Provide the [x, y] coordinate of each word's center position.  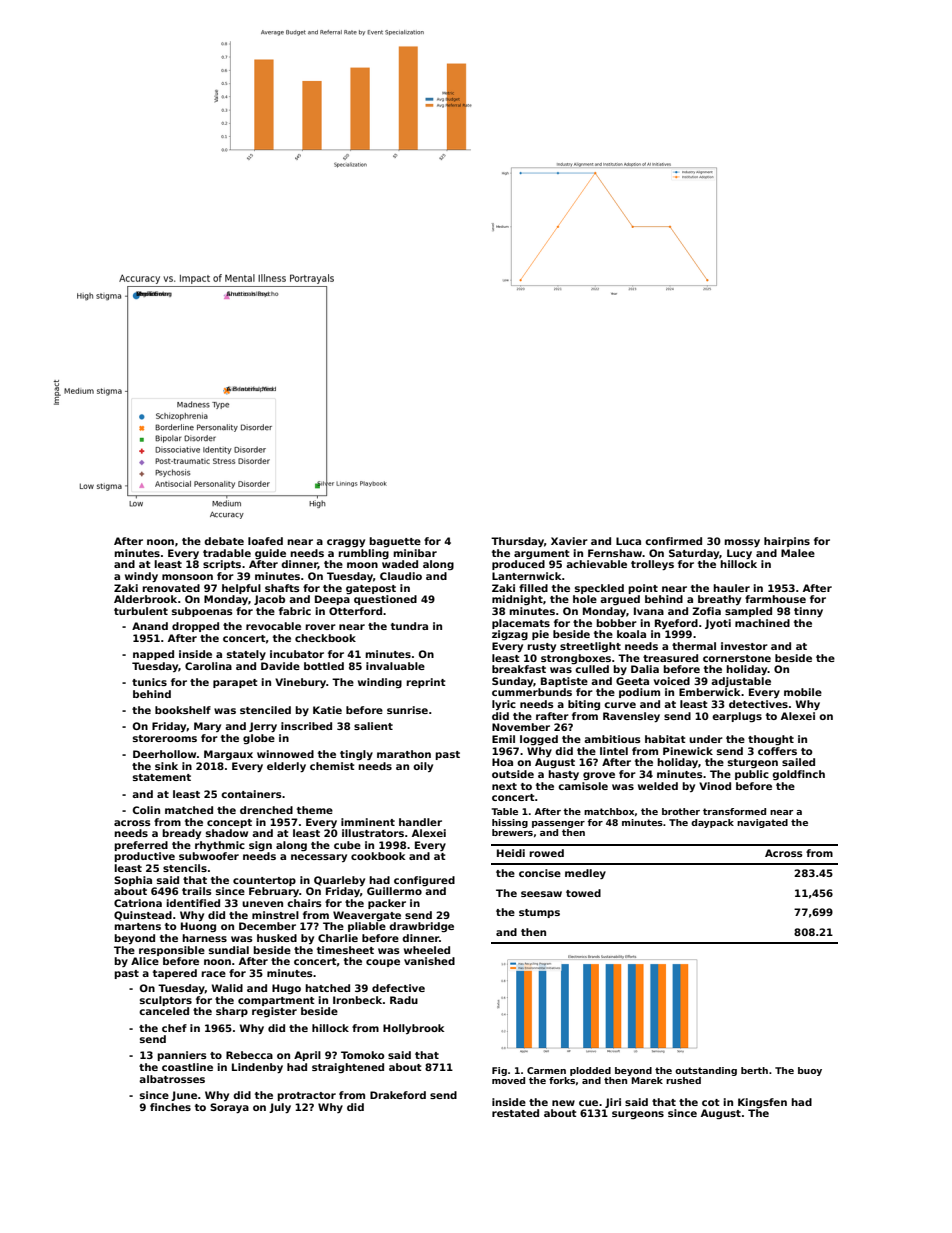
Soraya [229, 1108]
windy [141, 577]
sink [166, 766]
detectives [758, 704]
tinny [808, 612]
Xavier [569, 541]
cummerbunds [532, 692]
